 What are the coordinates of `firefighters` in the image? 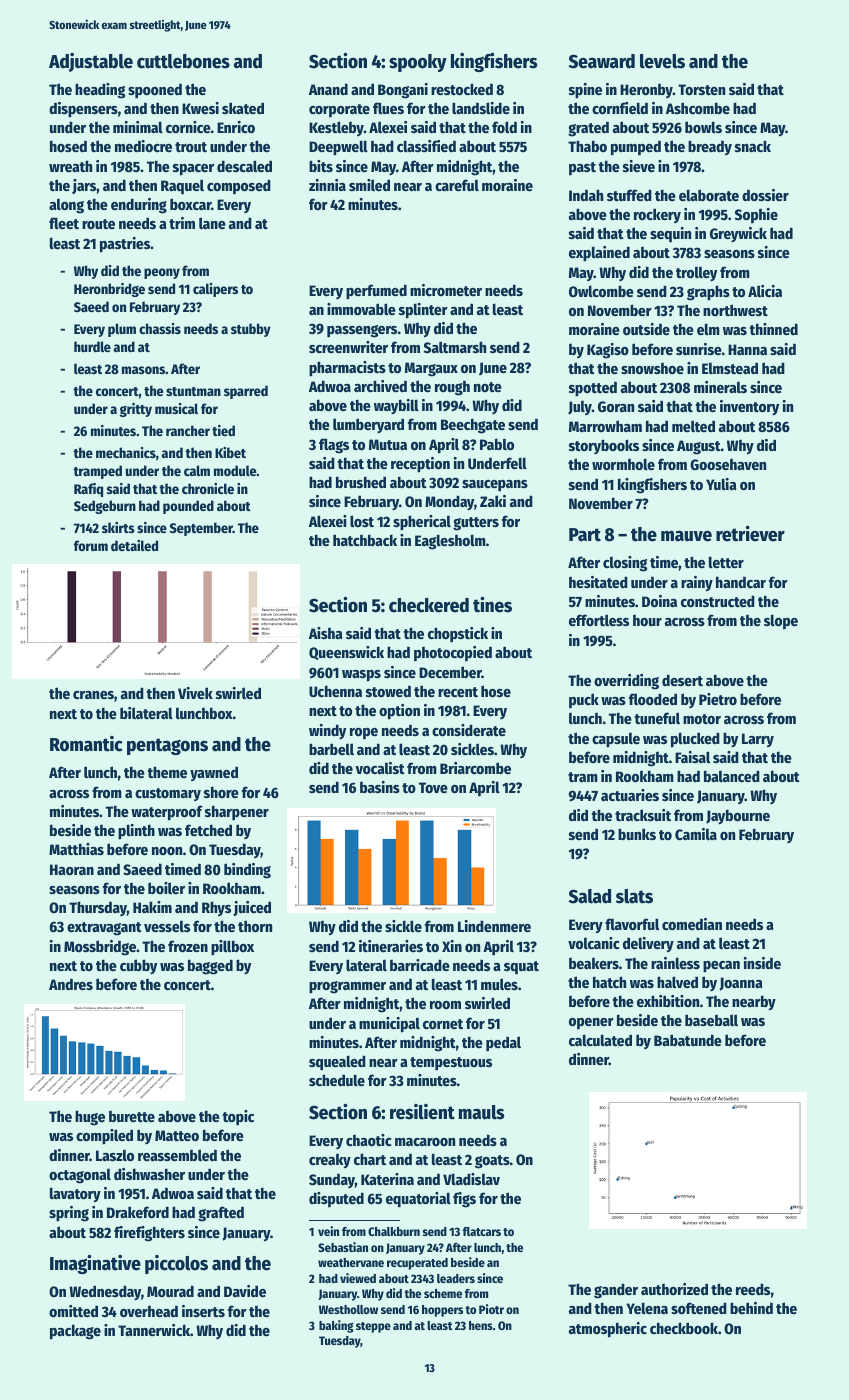 It's located at (149, 1234).
